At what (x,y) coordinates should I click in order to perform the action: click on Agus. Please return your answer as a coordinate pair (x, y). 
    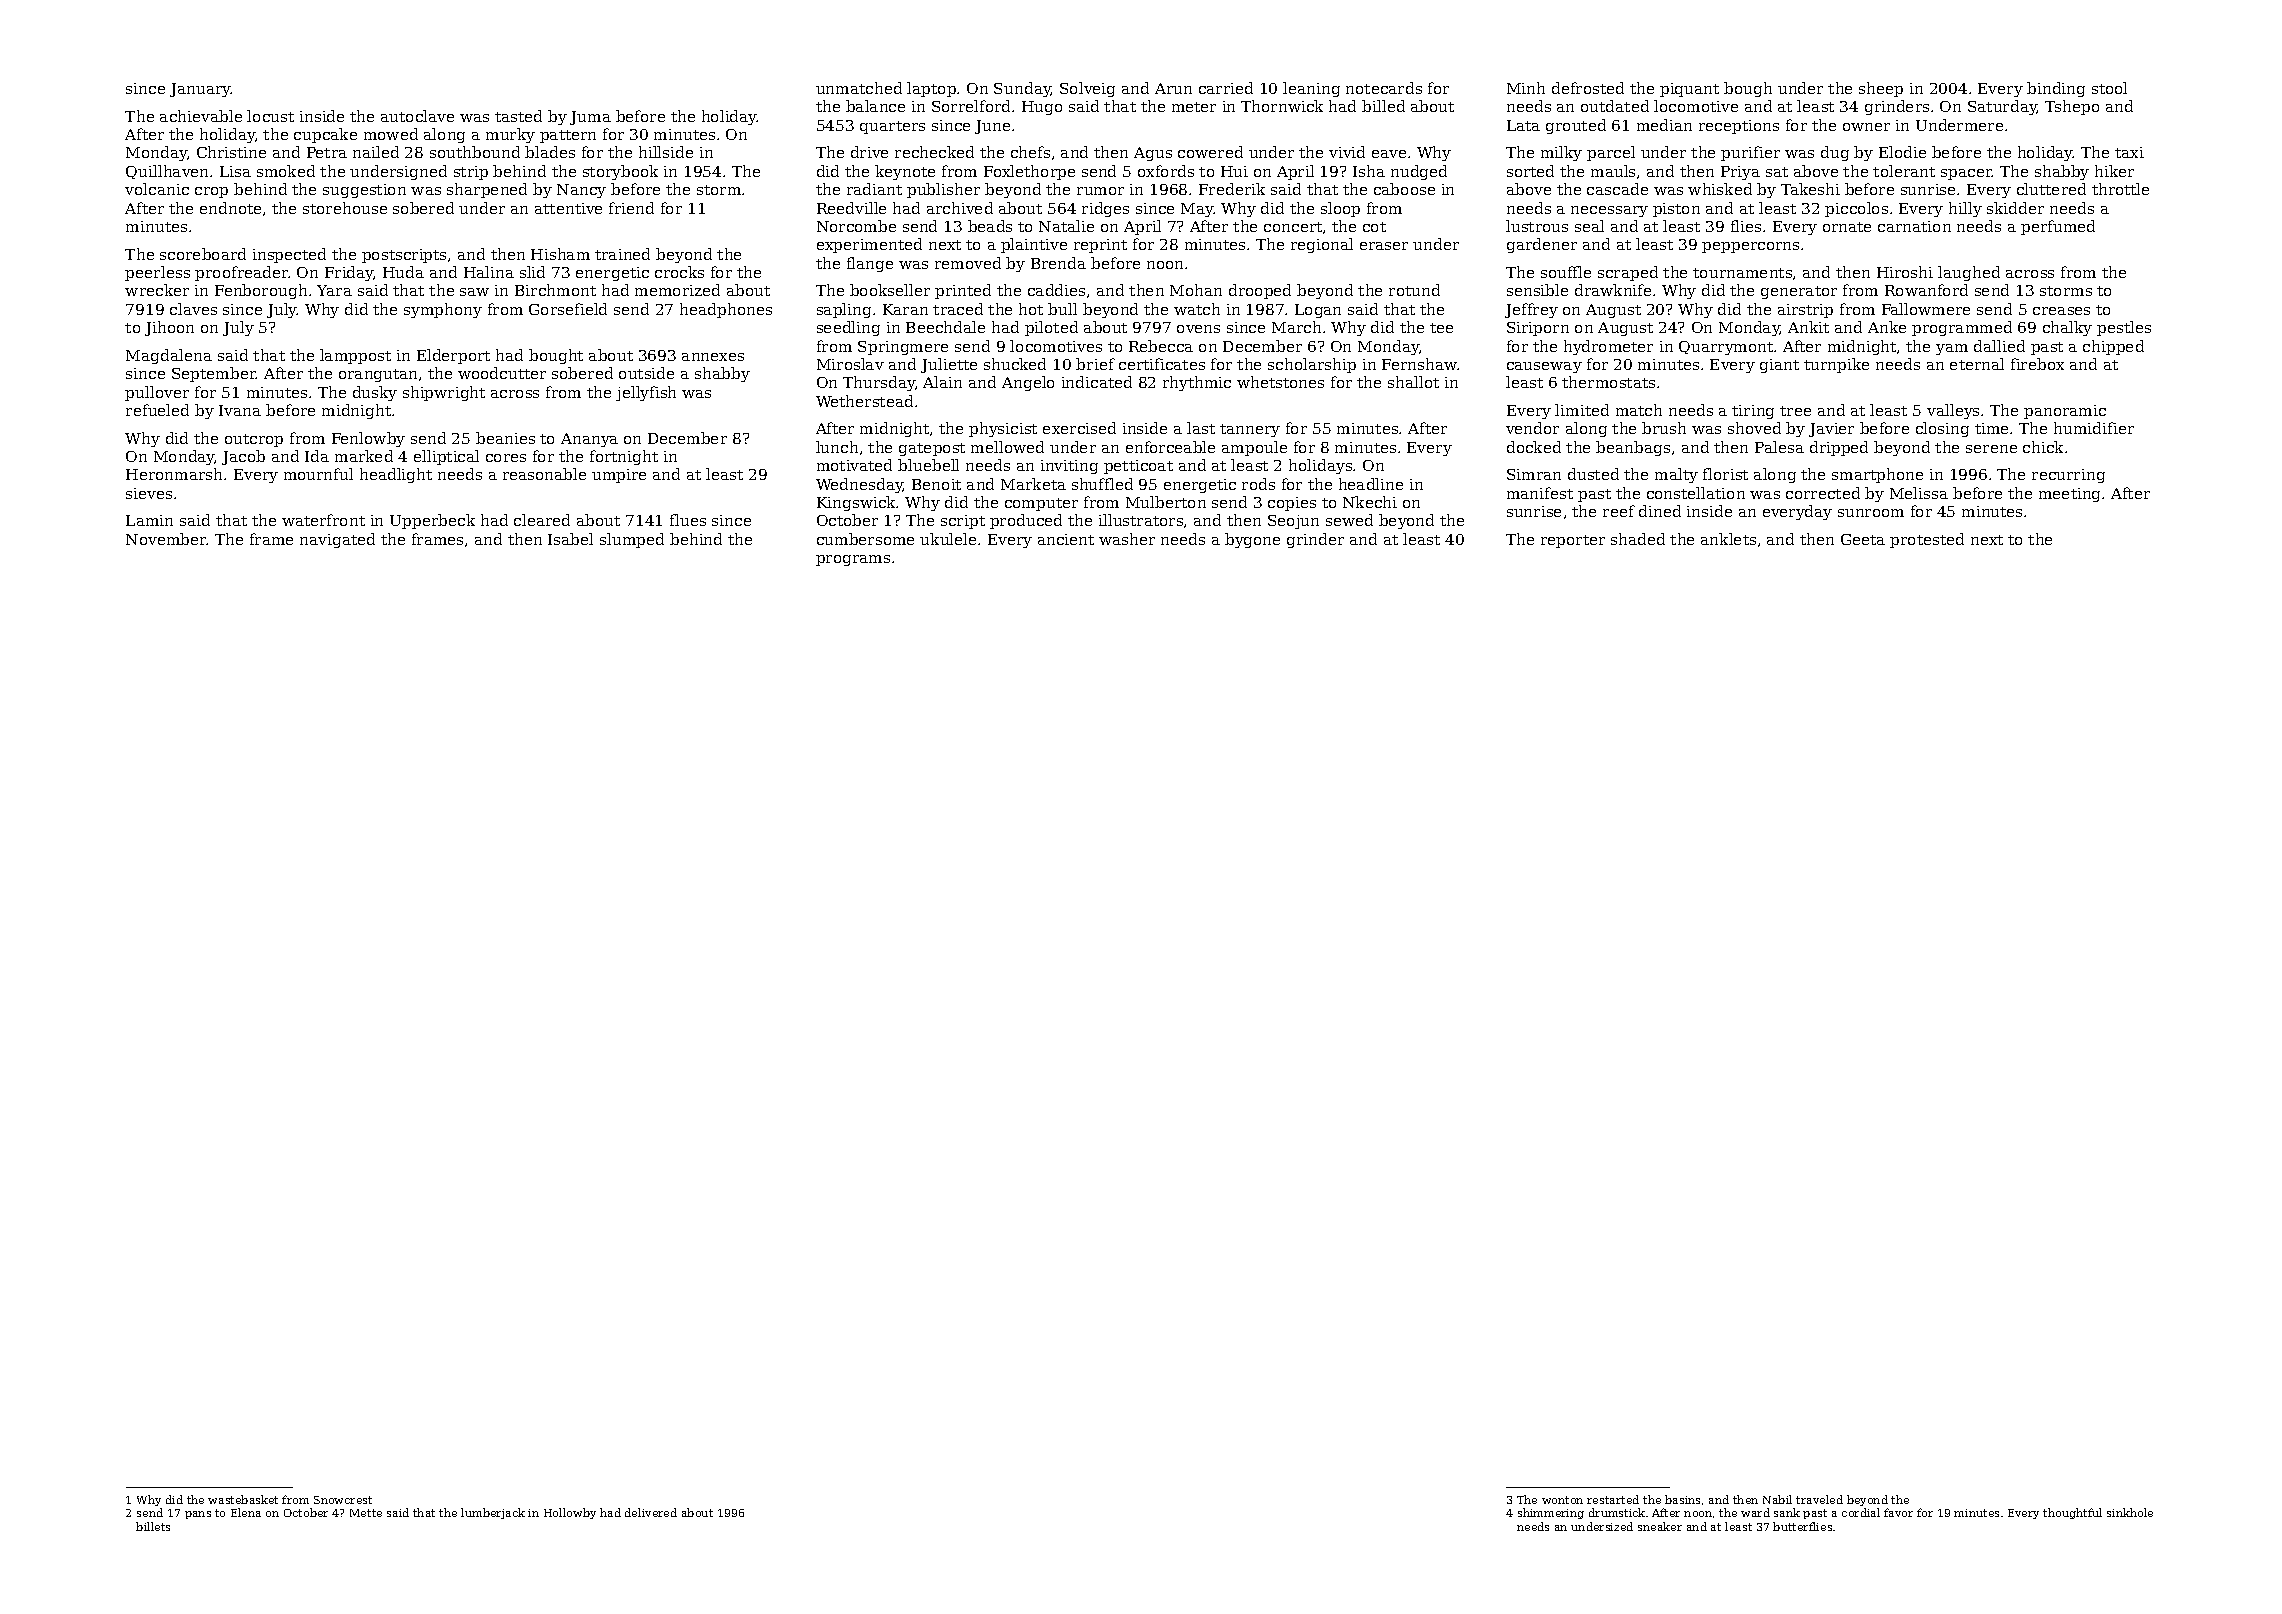
    Looking at the image, I should click on (1153, 154).
